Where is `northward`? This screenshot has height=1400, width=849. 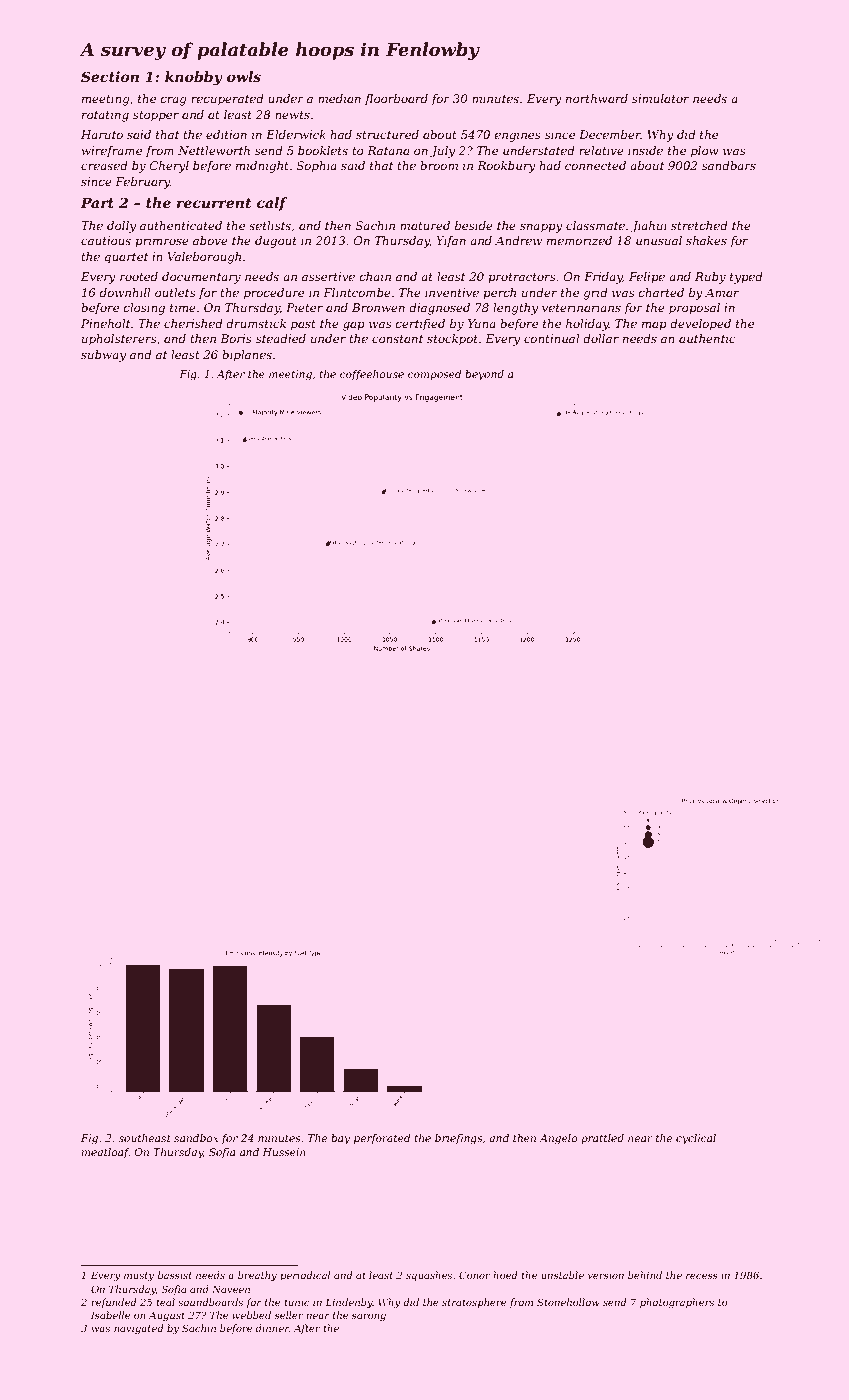 northward is located at coordinates (597, 98).
